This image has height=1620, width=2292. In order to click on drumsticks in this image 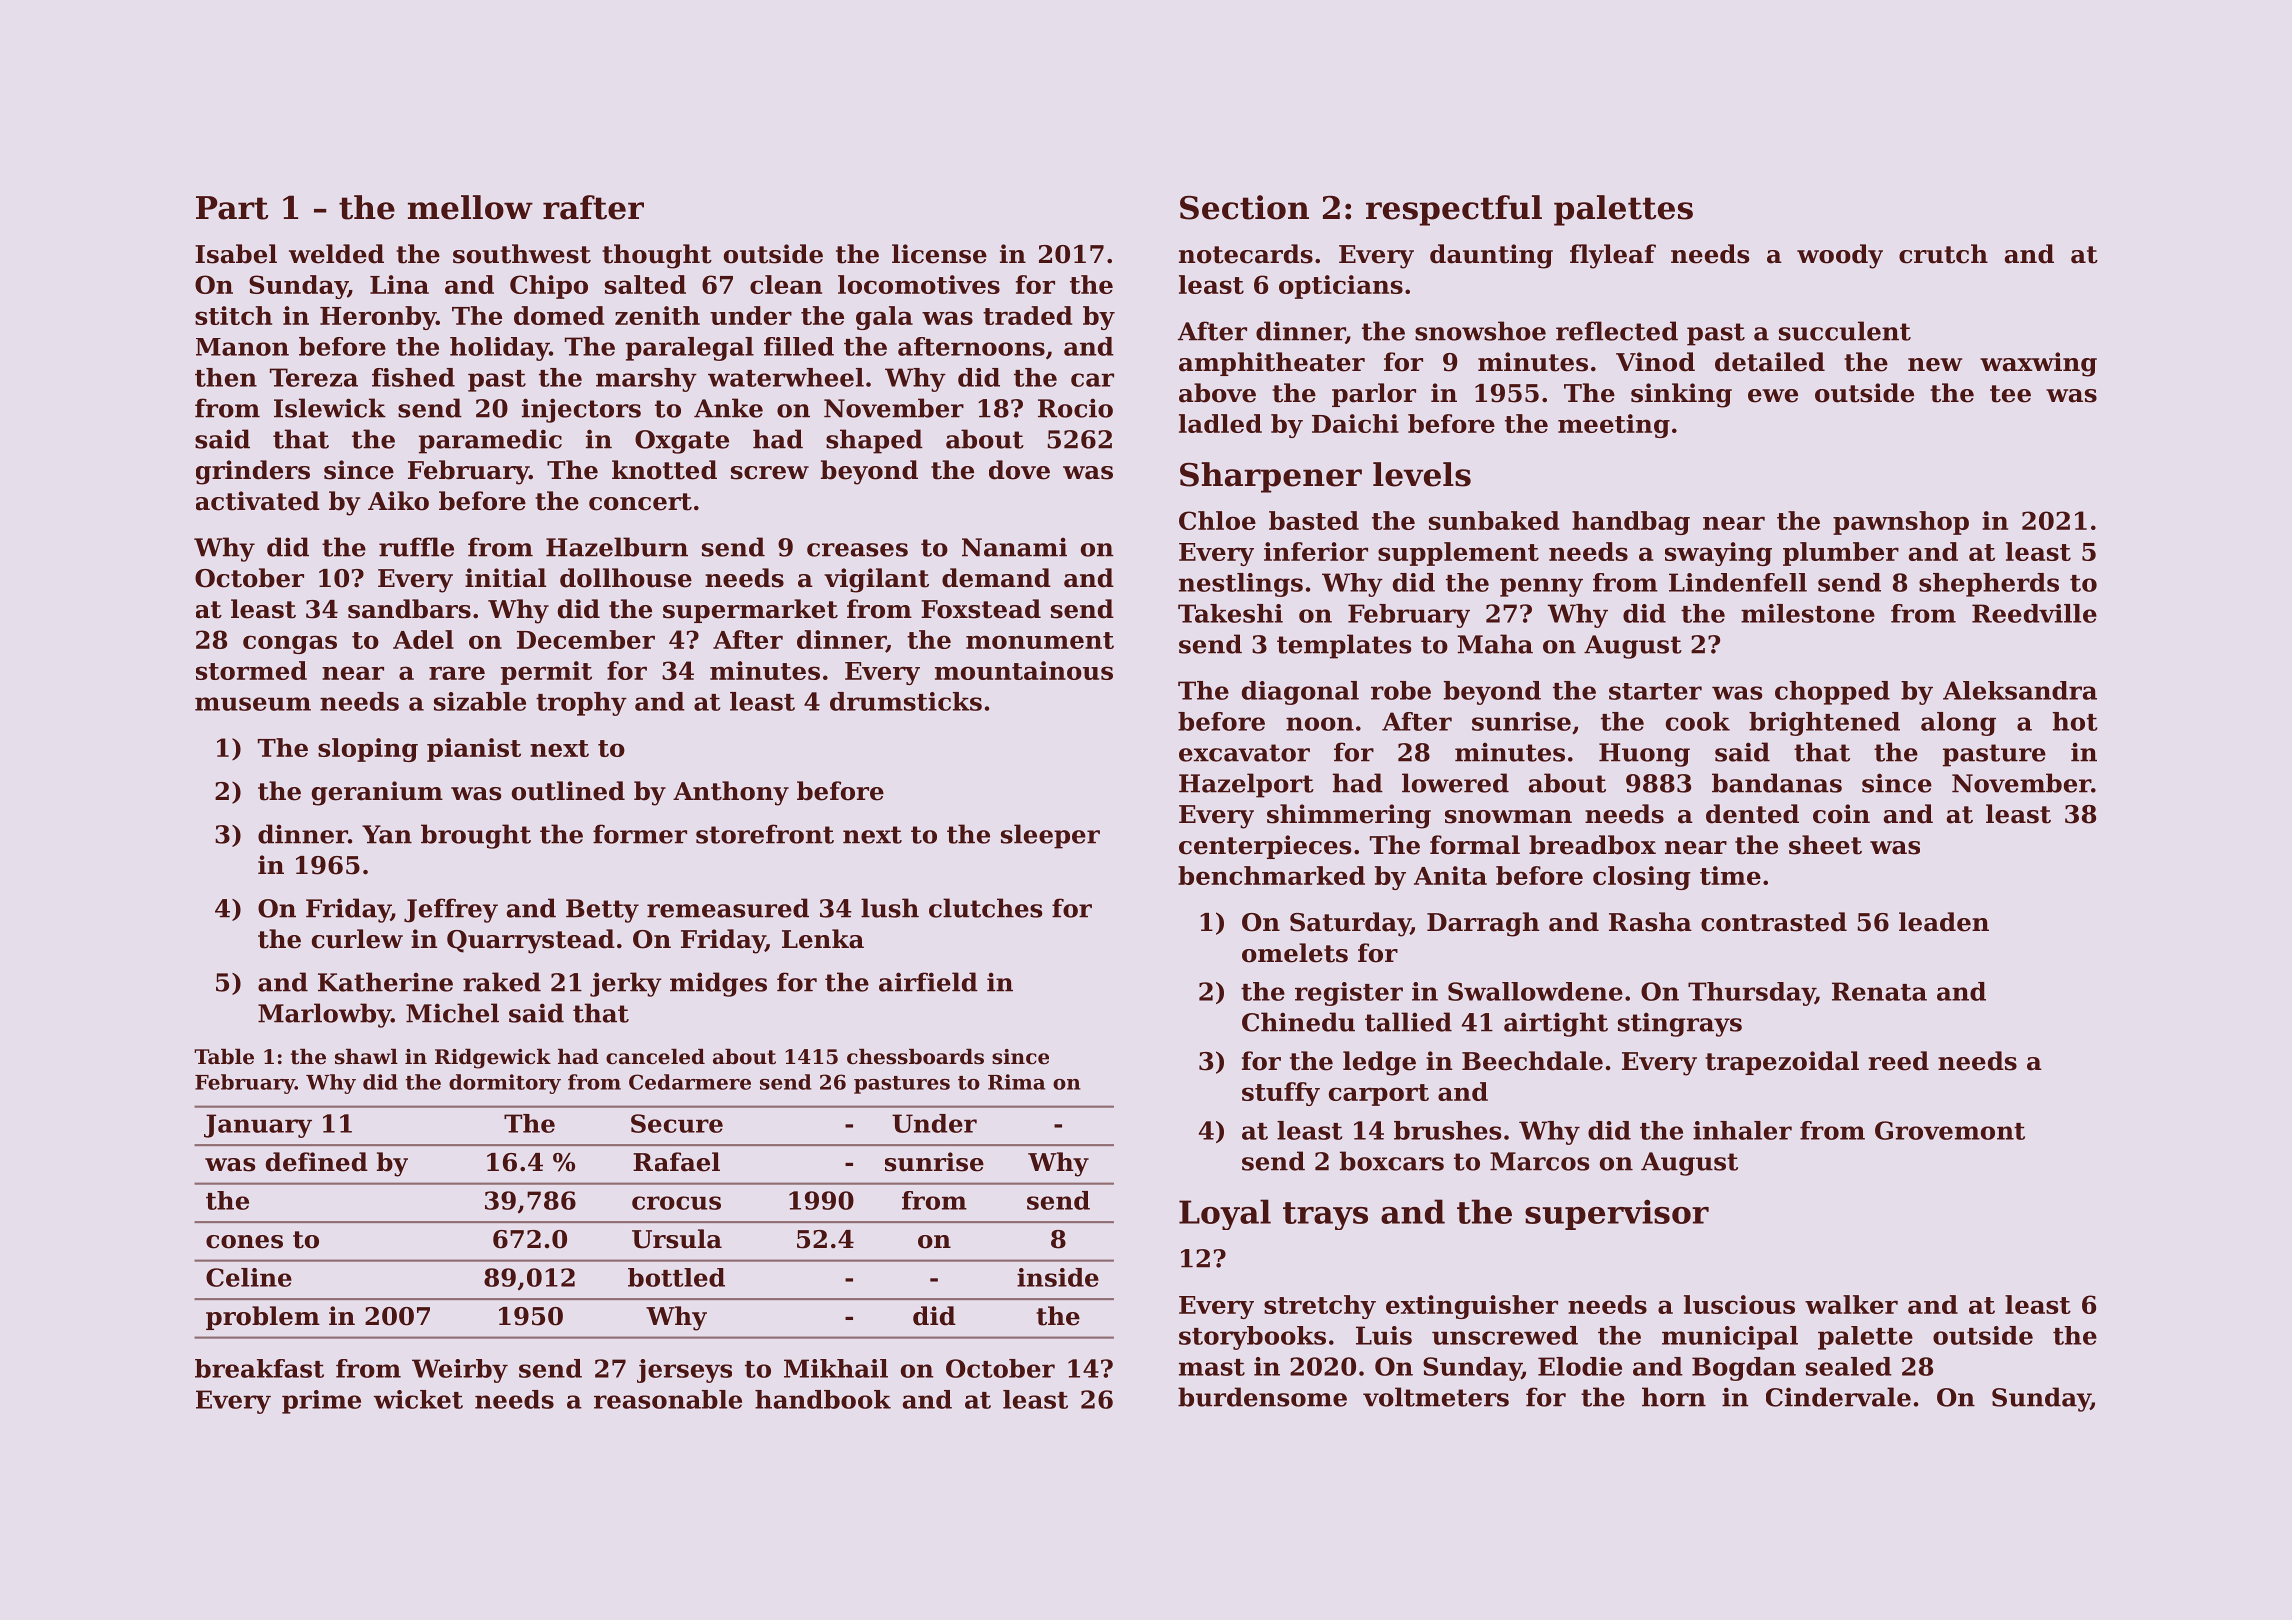, I will do `click(906, 701)`.
